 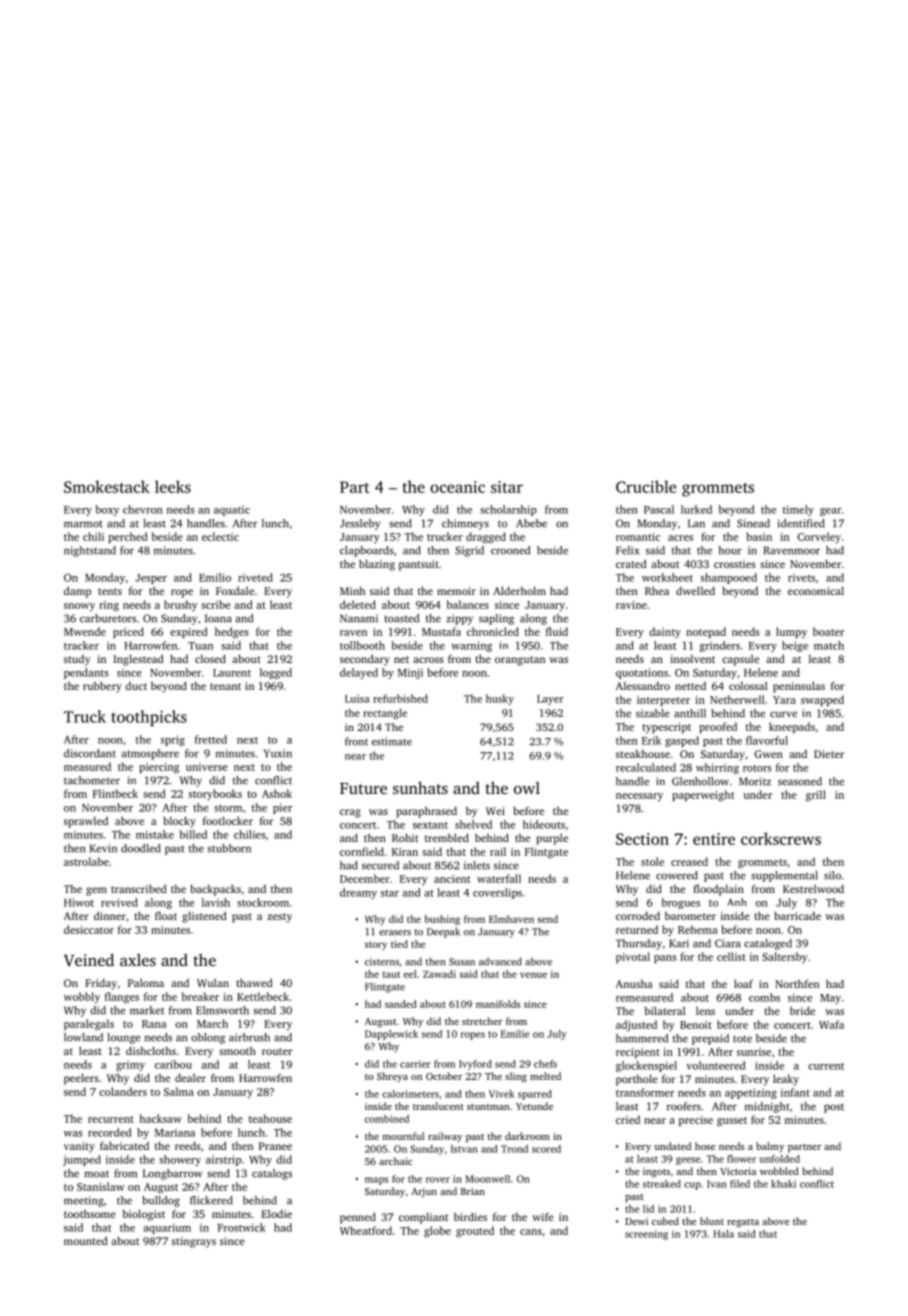 What do you see at coordinates (79, 902) in the screenshot?
I see `Hiwot` at bounding box center [79, 902].
